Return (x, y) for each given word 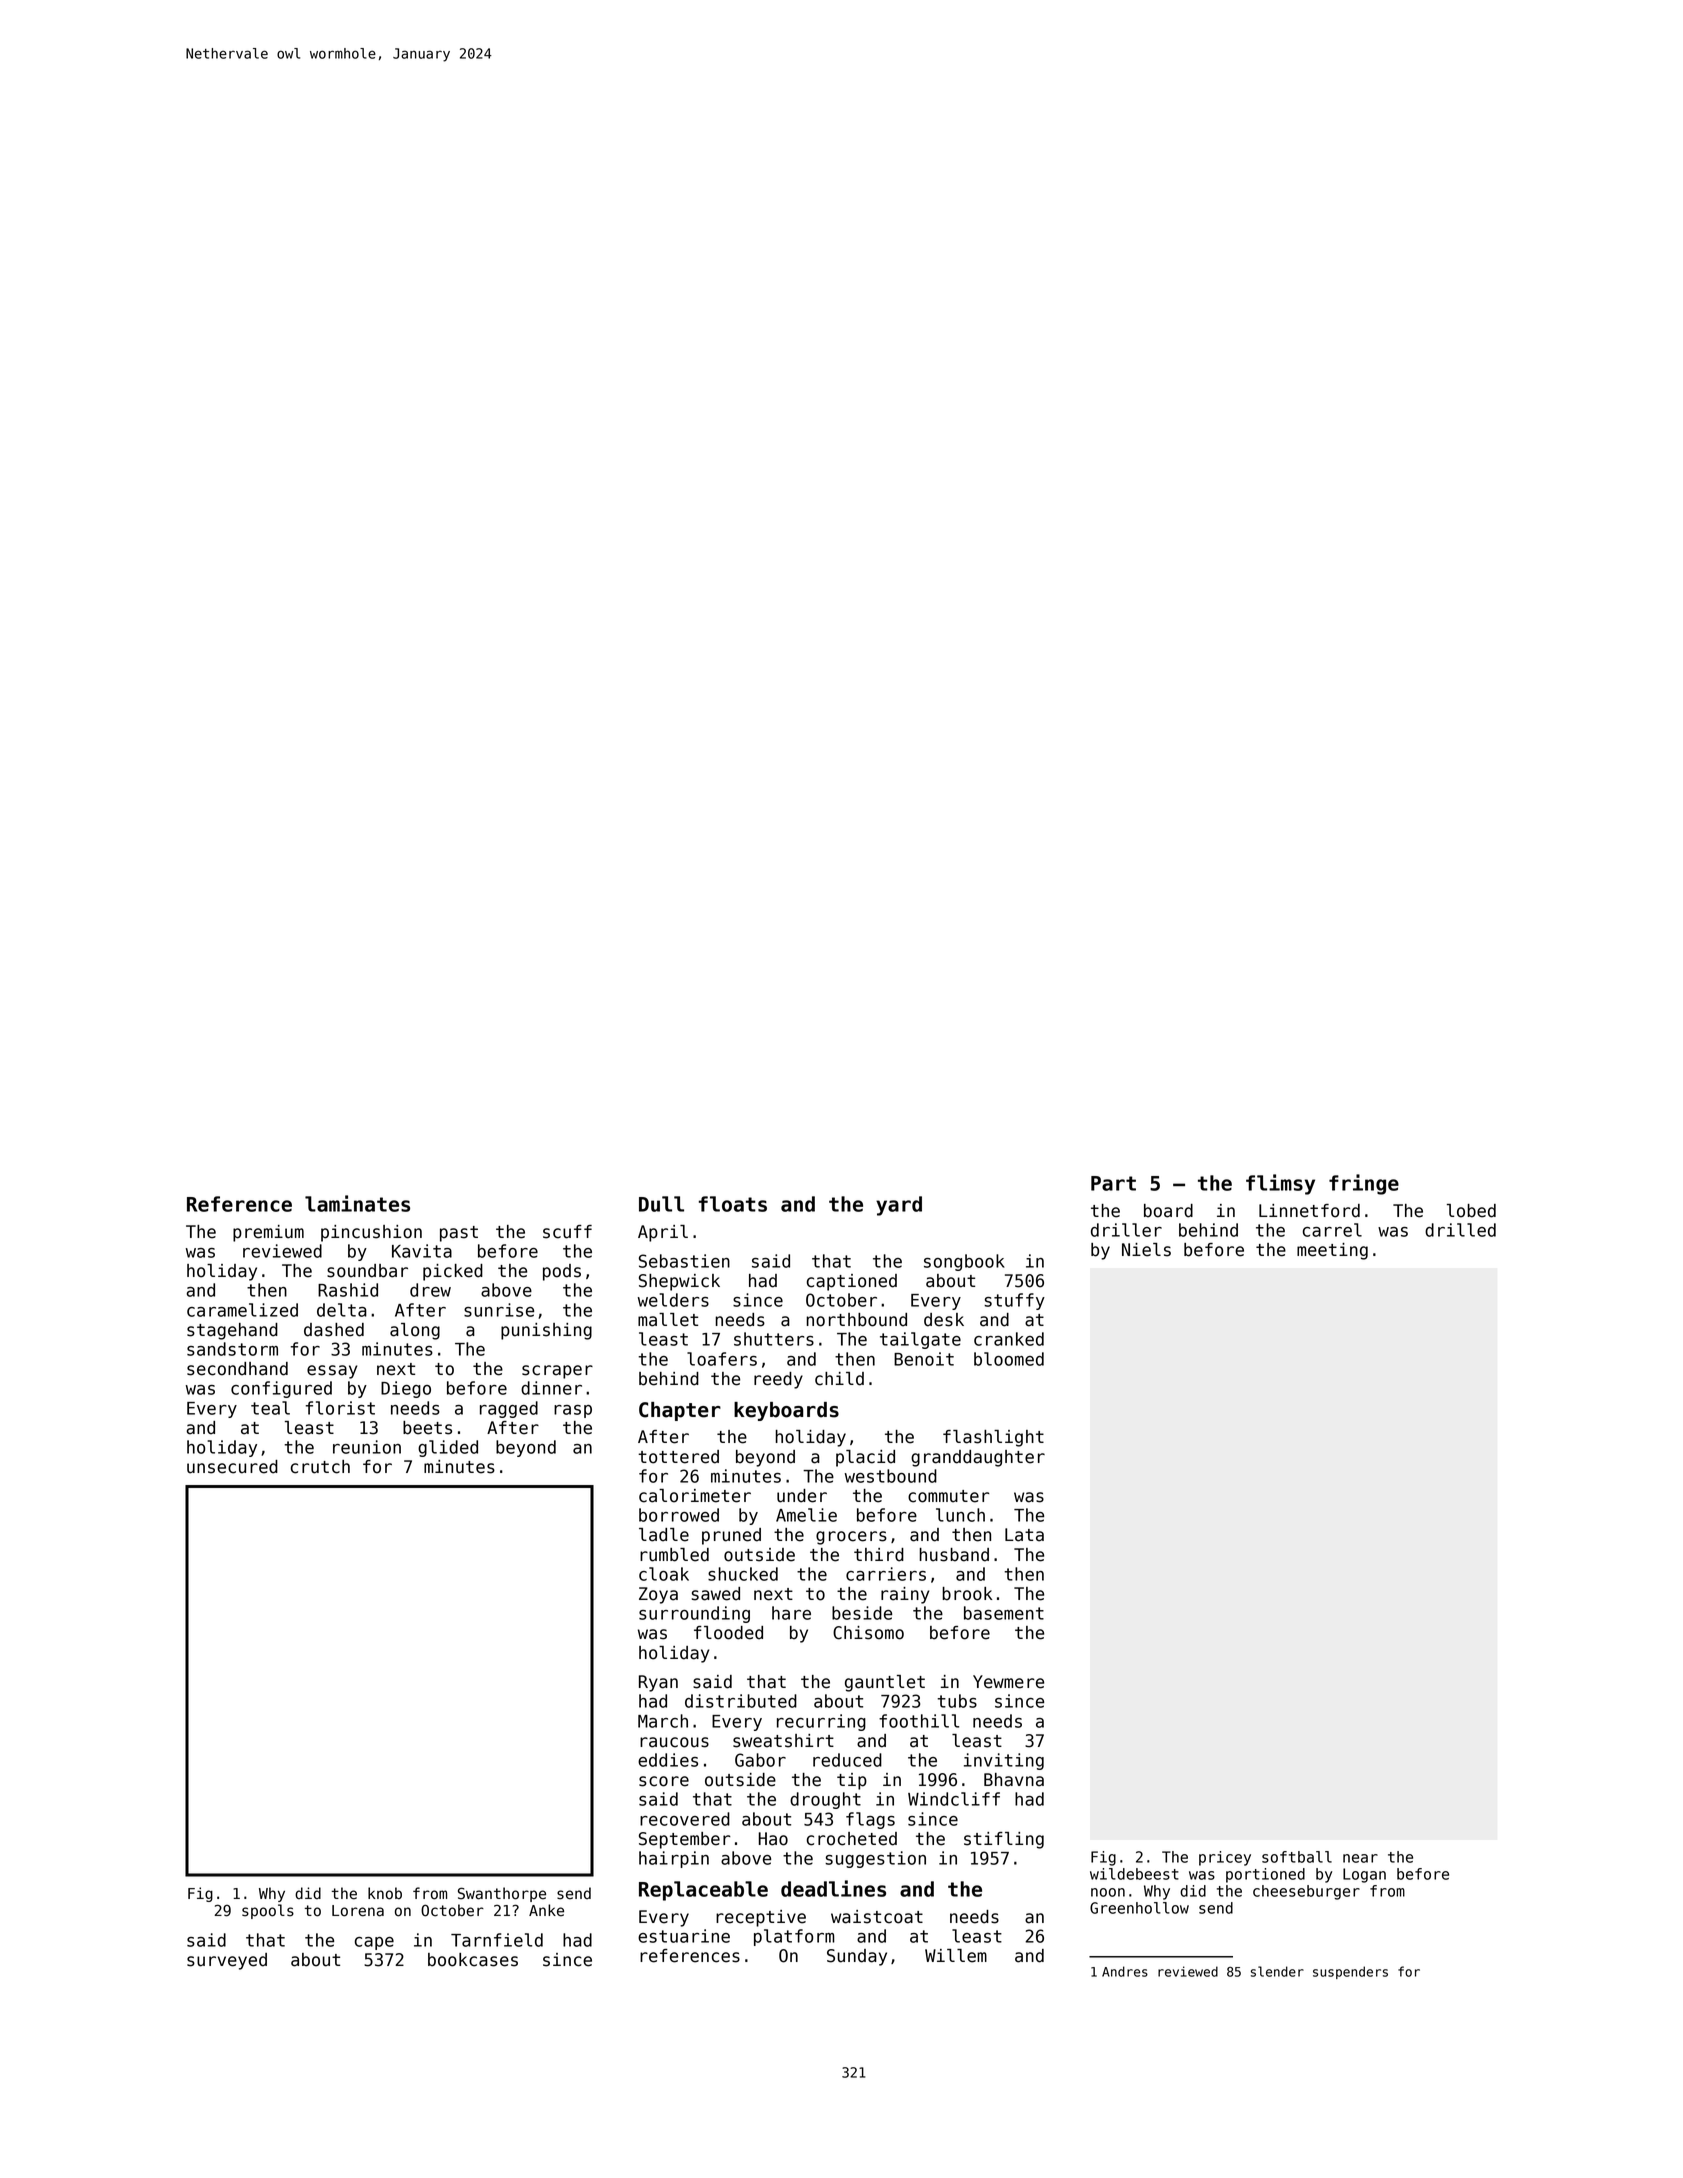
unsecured (232, 1467)
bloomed (1009, 1359)
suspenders (1350, 1972)
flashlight (993, 1438)
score (664, 1781)
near (1360, 1858)
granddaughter (978, 1458)
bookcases (473, 1960)
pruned (731, 1536)
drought (825, 1800)
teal (270, 1408)
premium (268, 1233)
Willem (956, 1956)
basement (1004, 1613)
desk (944, 1320)
